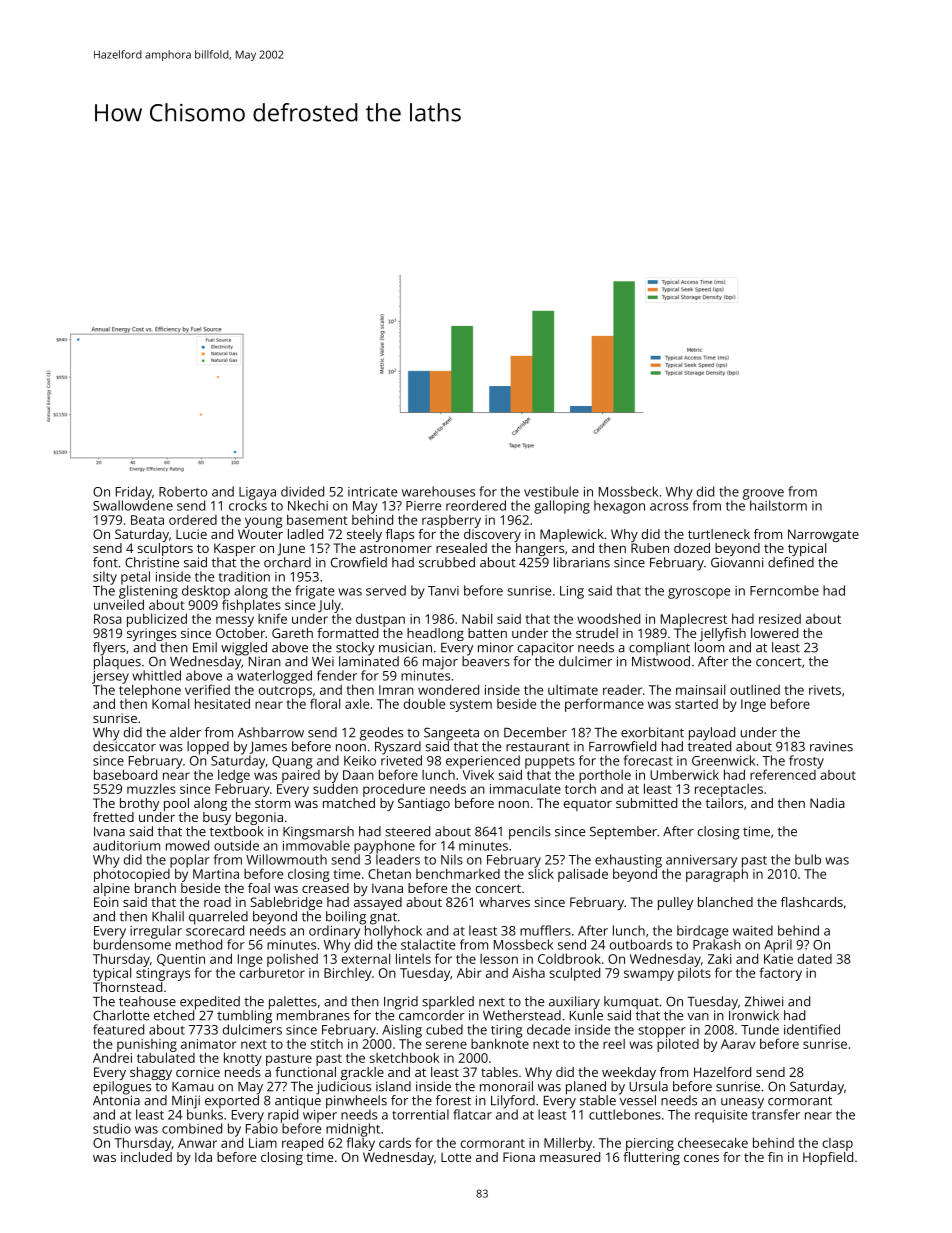  Describe the element at coordinates (181, 960) in the image. I see `Quentin` at that location.
